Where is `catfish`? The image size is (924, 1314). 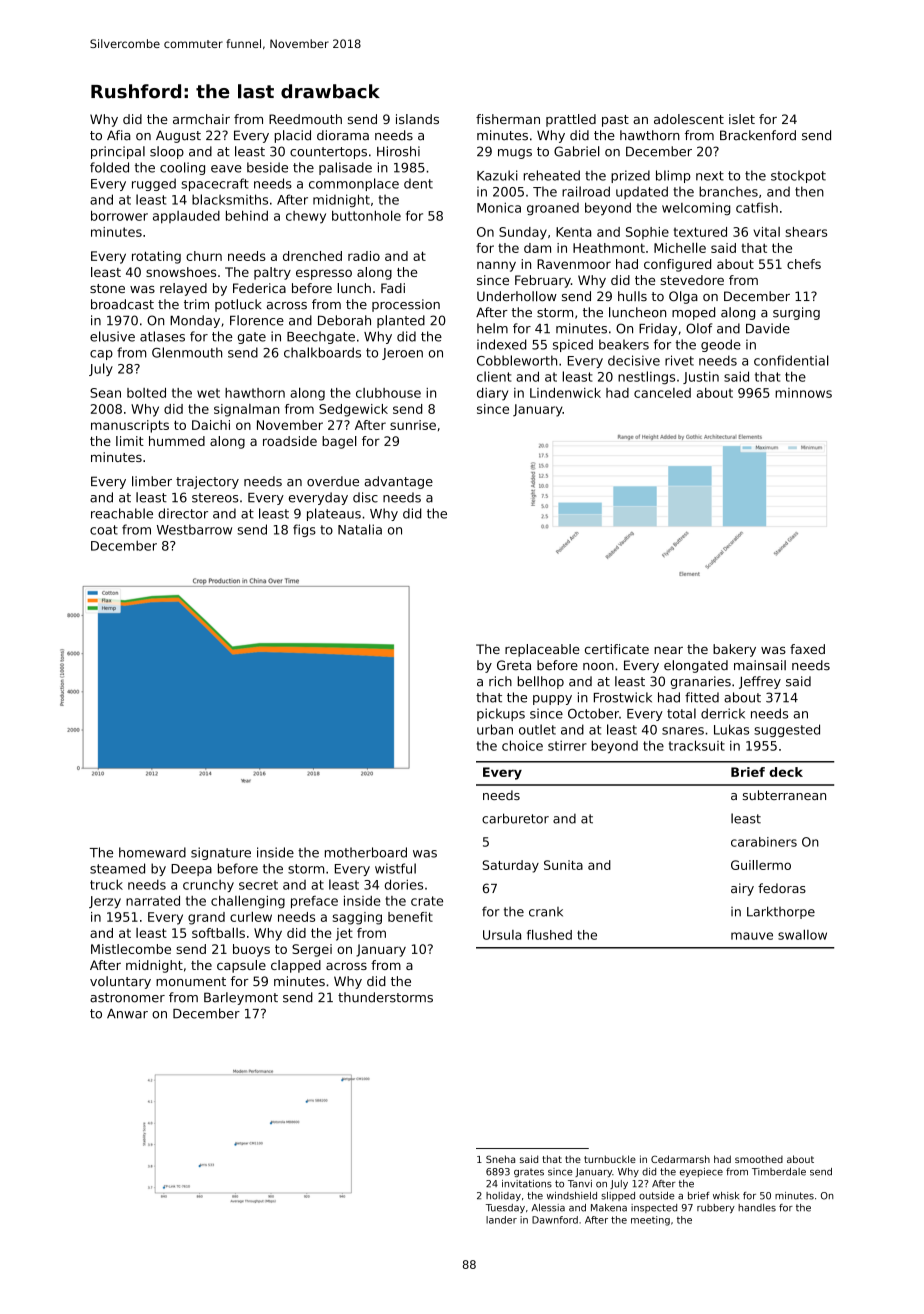 catfish is located at coordinates (757, 207).
